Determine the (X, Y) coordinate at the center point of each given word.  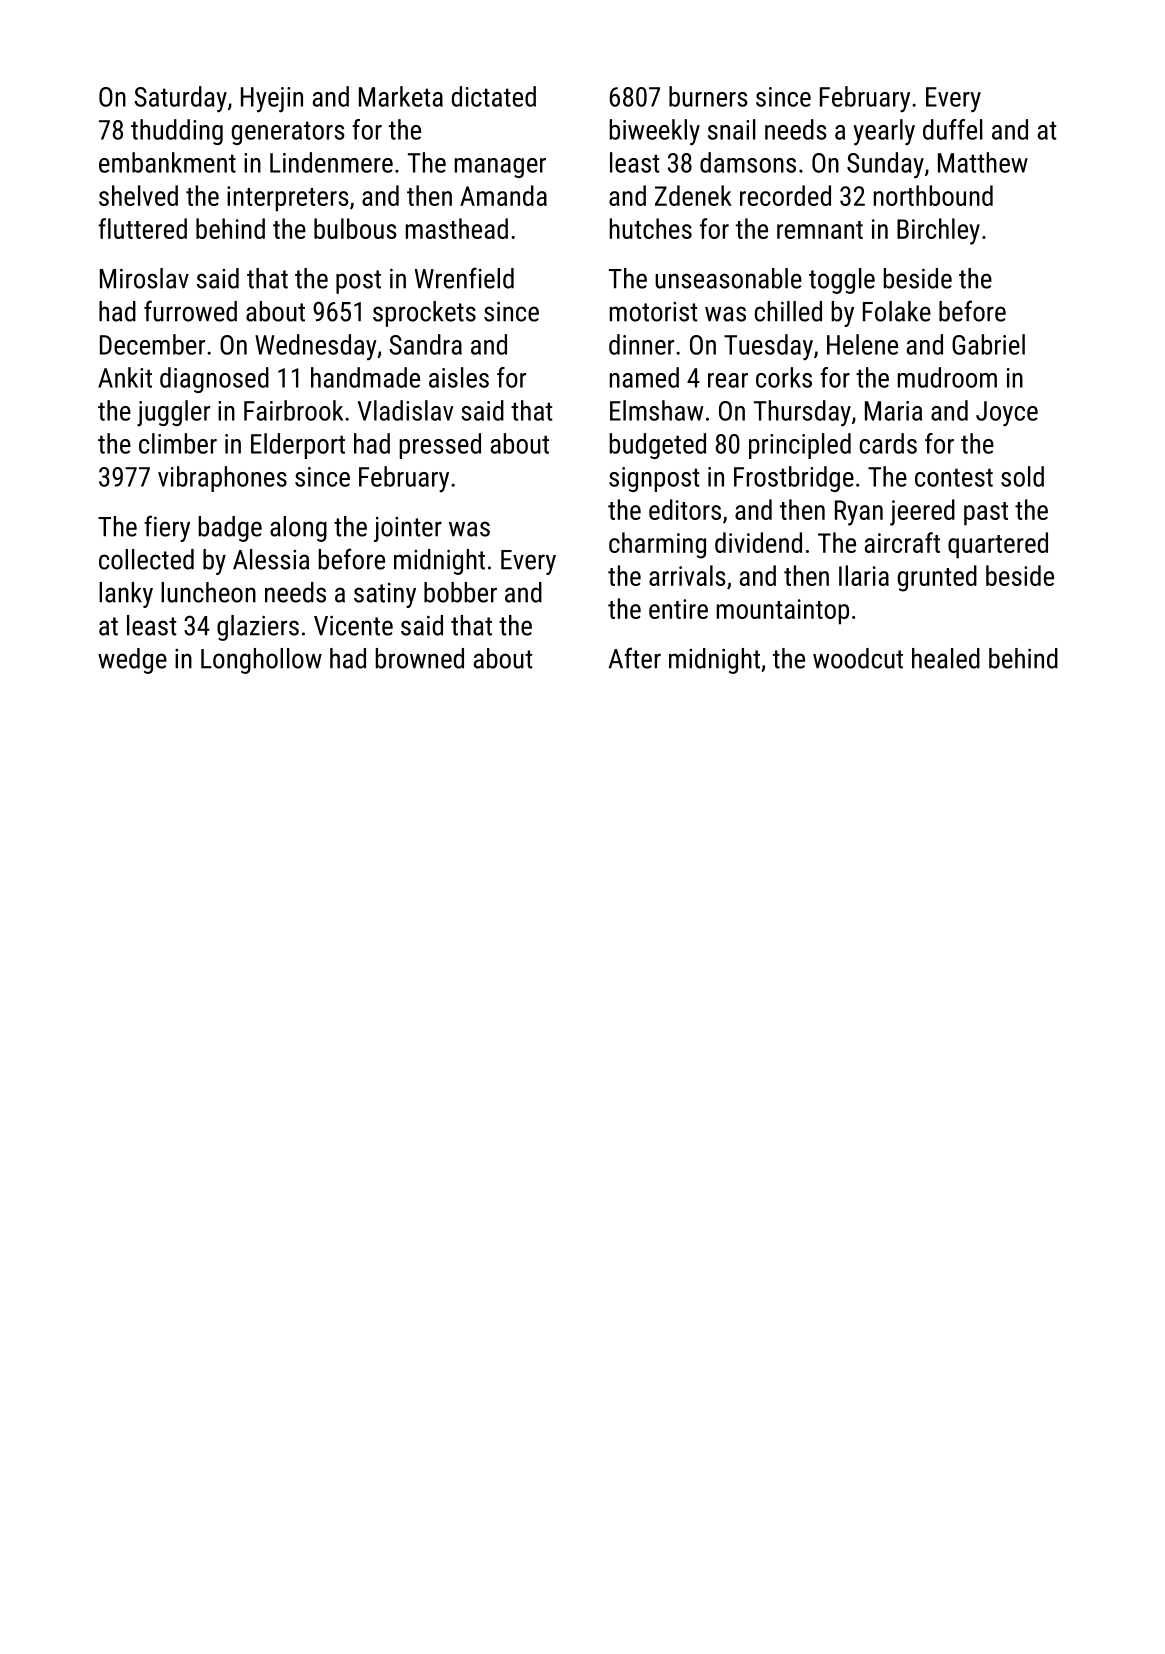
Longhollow (261, 661)
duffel (953, 129)
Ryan (859, 513)
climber (178, 443)
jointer (408, 529)
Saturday (180, 99)
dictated (493, 96)
